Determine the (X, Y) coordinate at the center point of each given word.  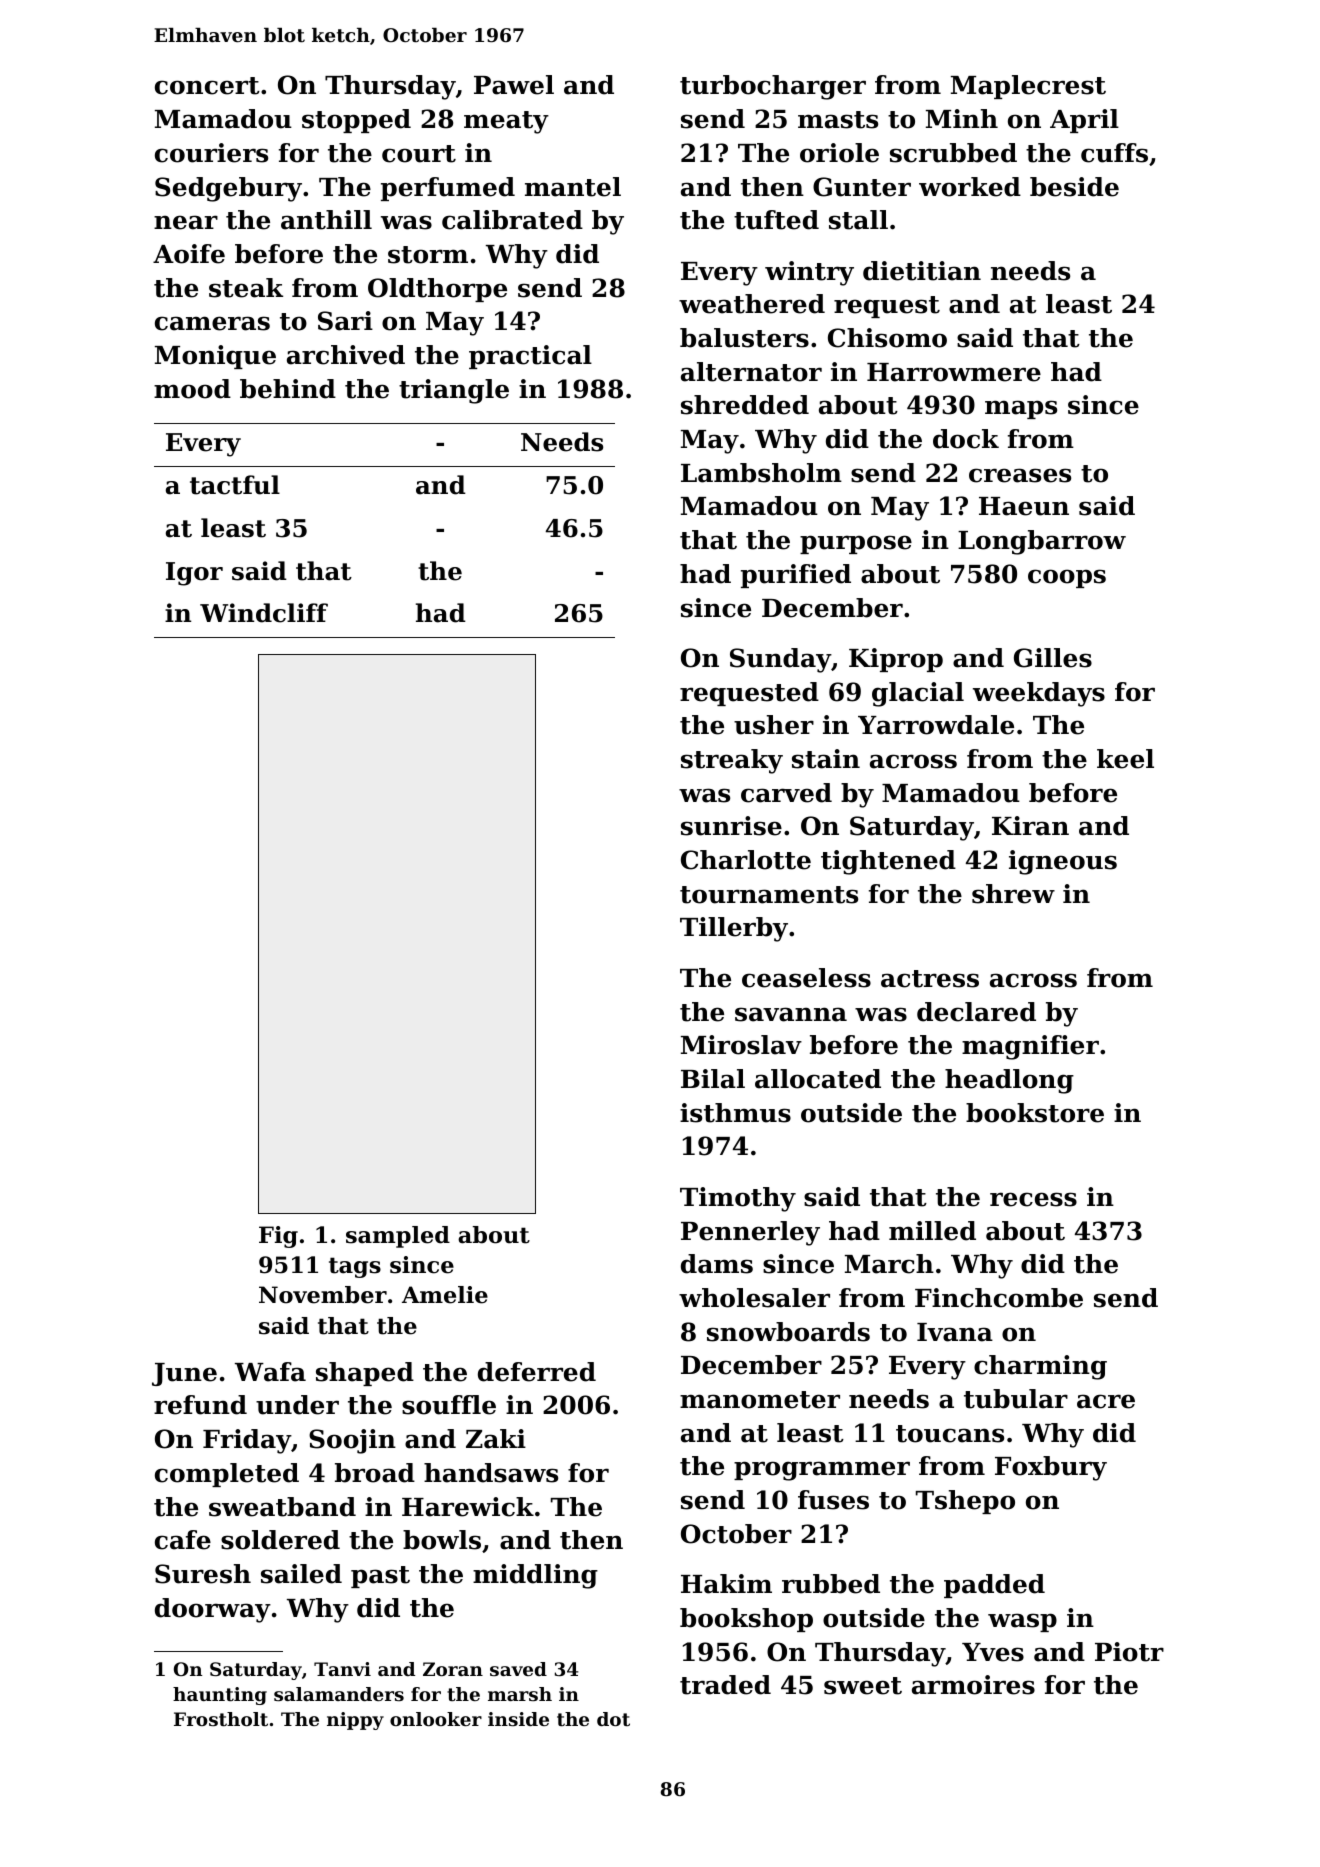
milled (932, 1231)
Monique (215, 357)
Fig (278, 1237)
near (186, 222)
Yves (993, 1652)
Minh (962, 118)
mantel (573, 187)
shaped (365, 1374)
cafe (183, 1540)
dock (966, 439)
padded (994, 1586)
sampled (398, 1237)
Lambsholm (761, 473)
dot (613, 1719)
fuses (833, 1500)
